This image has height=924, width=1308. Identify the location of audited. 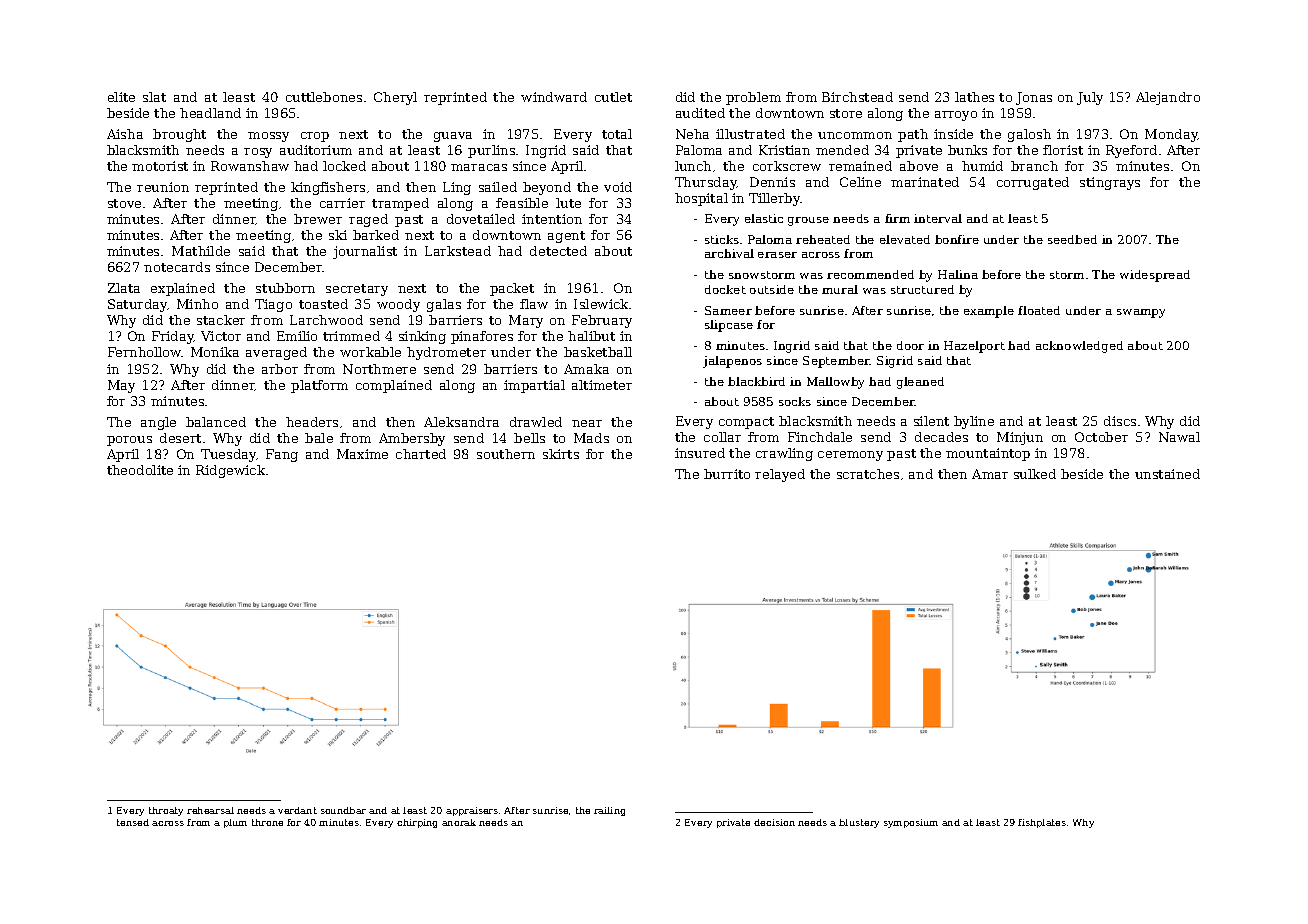
(700, 113).
